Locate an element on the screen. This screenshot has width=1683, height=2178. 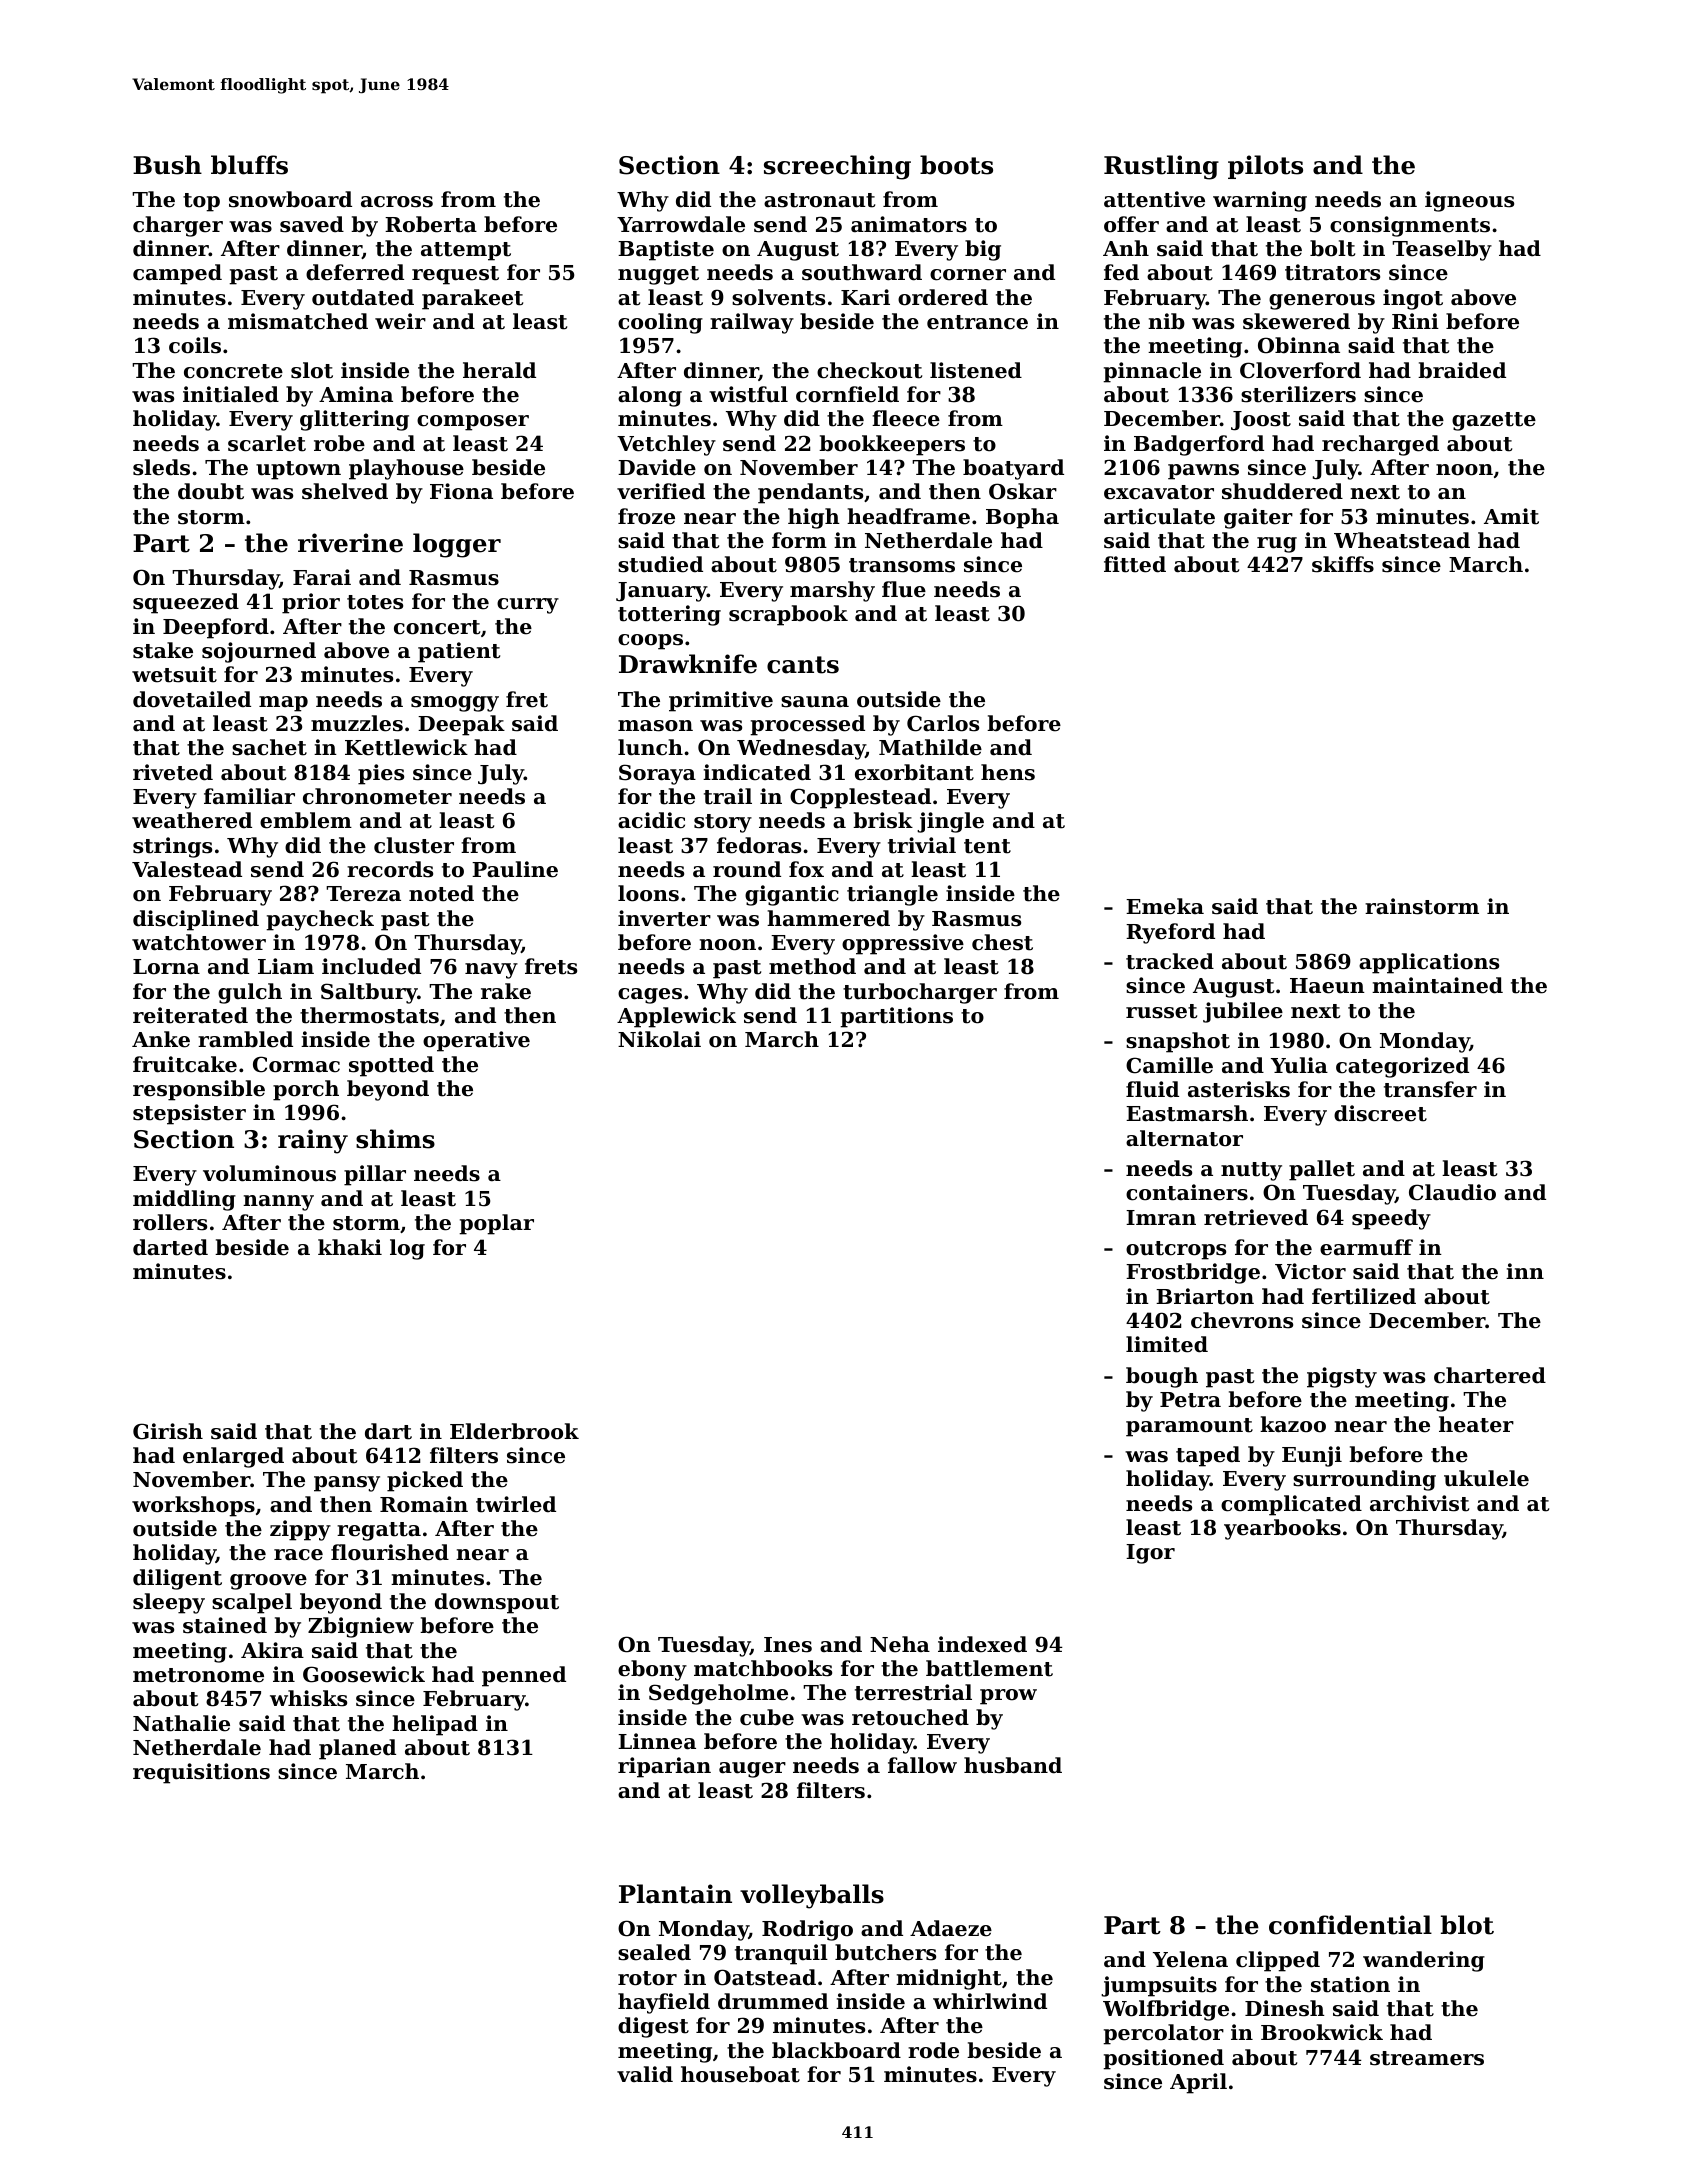
heater is located at coordinates (1476, 1424).
